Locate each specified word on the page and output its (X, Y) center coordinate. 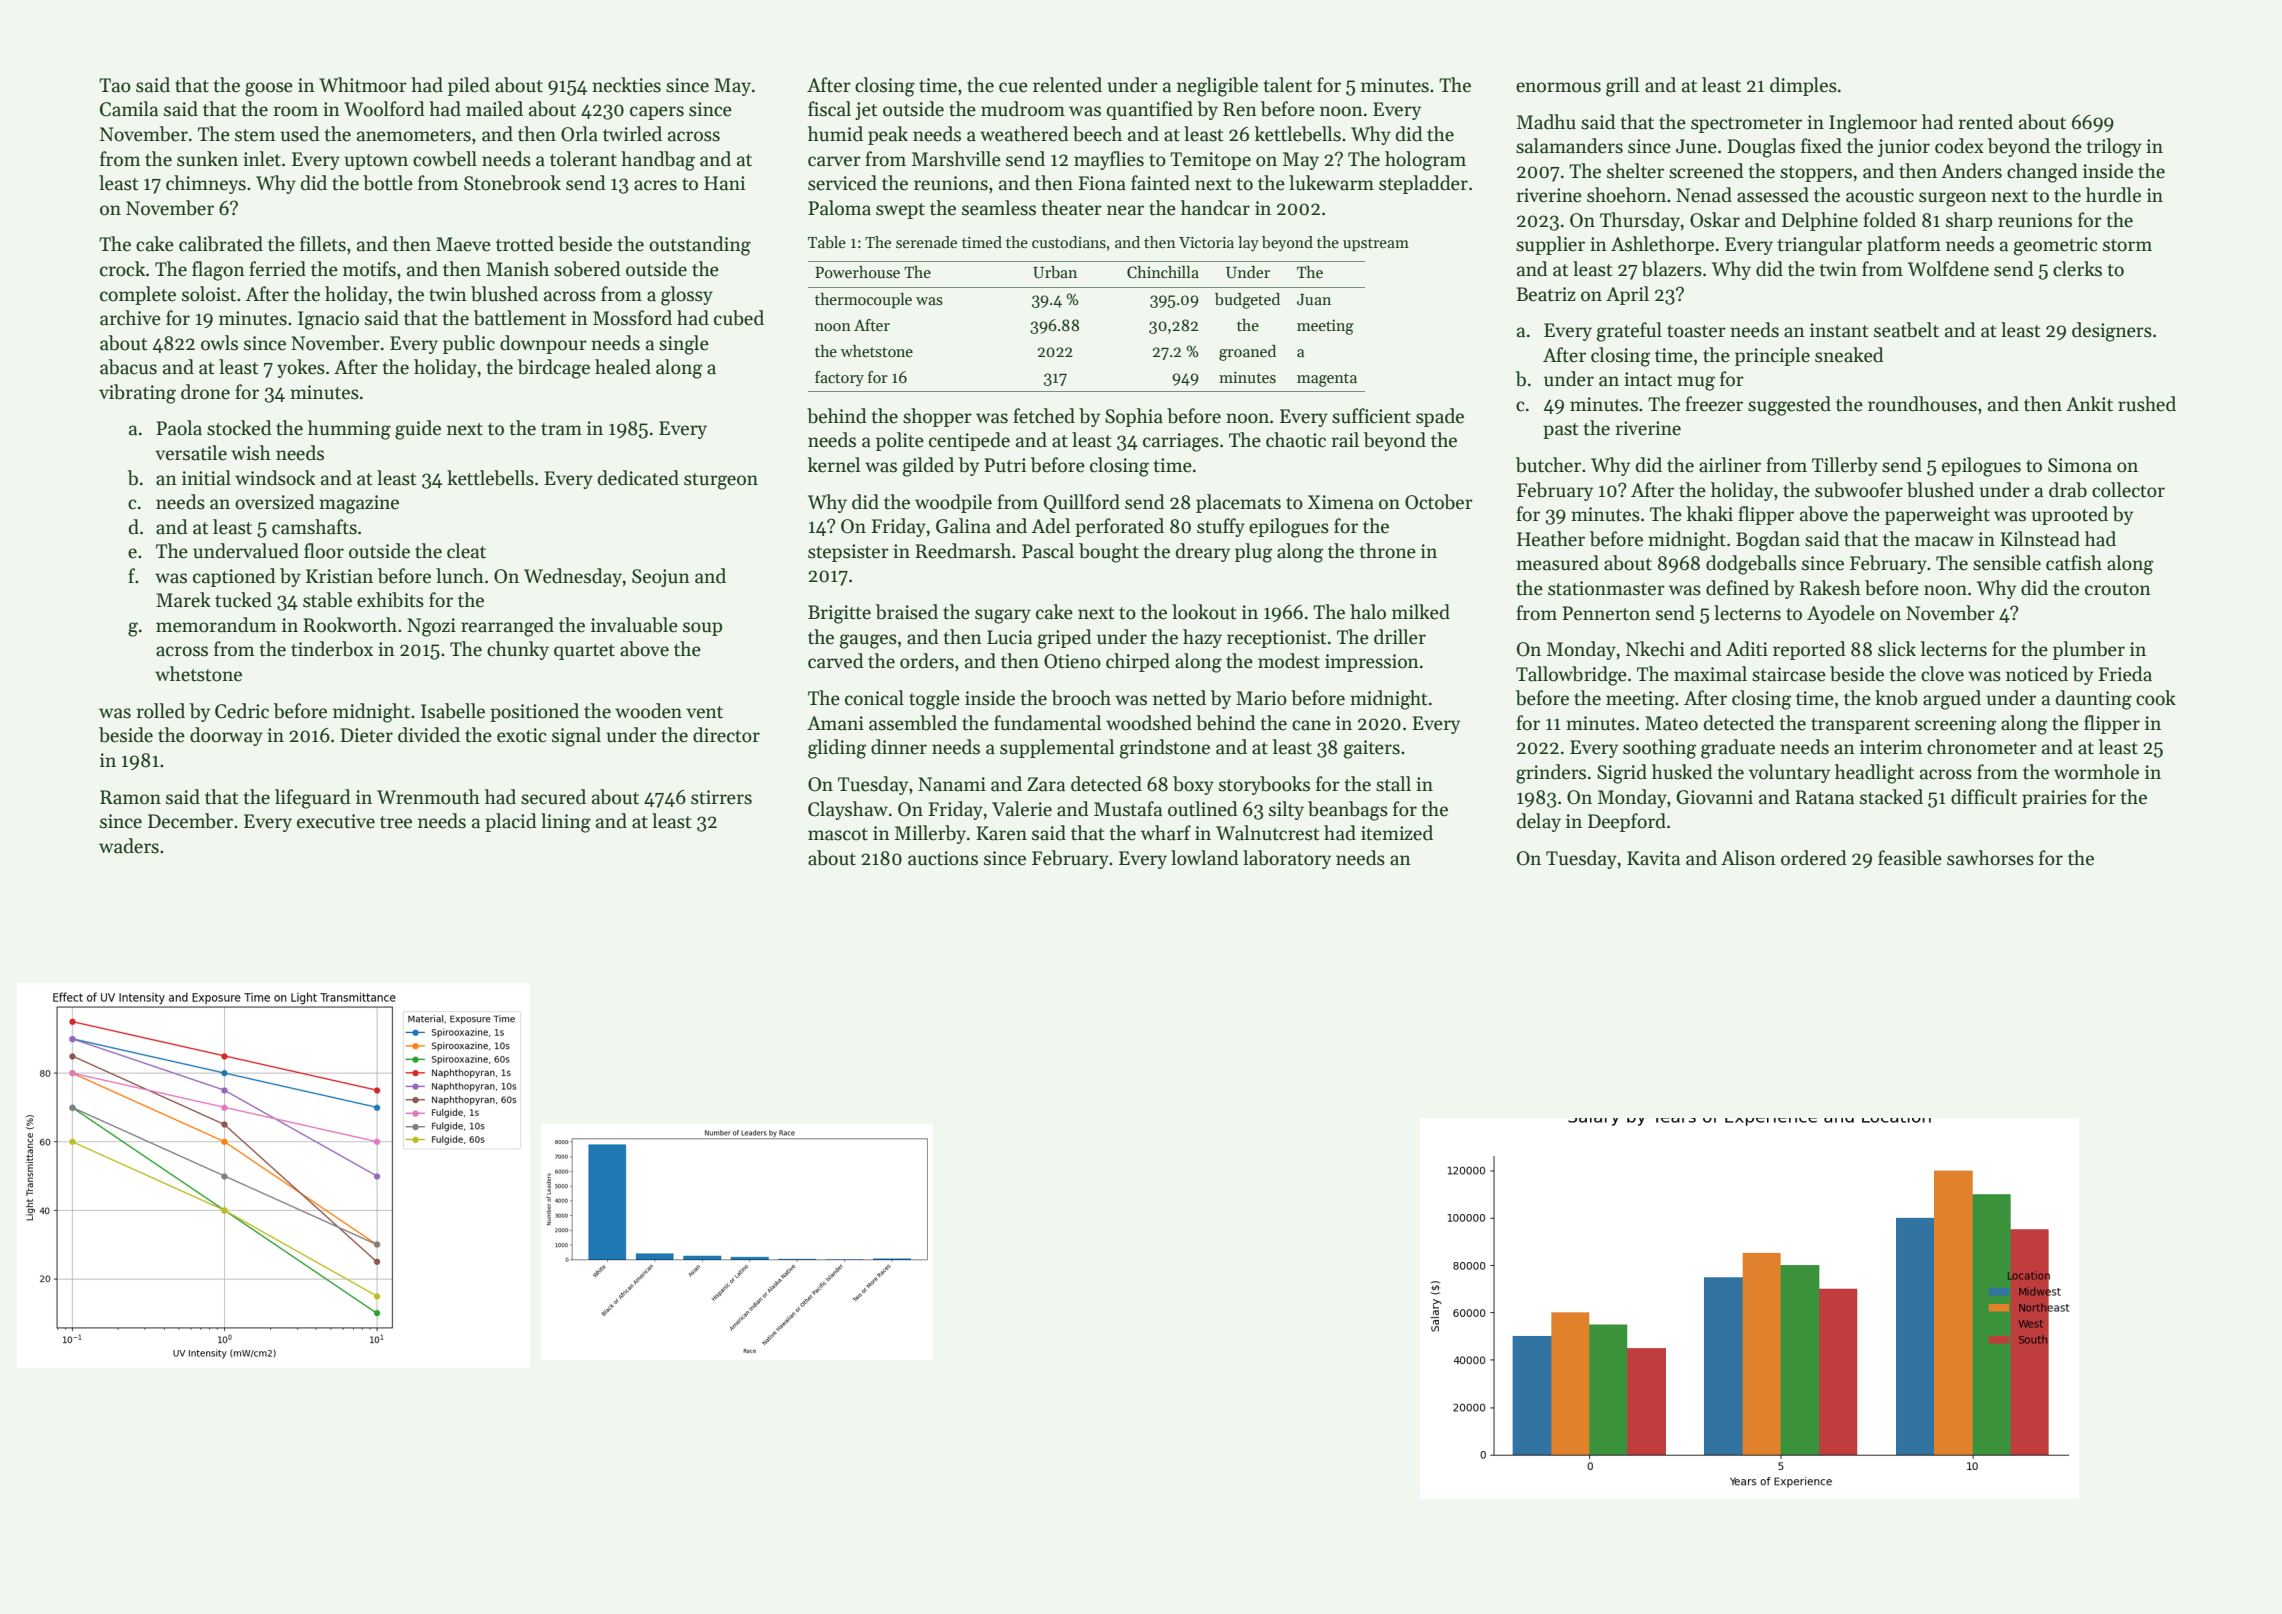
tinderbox (332, 649)
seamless (999, 208)
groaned (1247, 353)
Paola (179, 428)
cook (2156, 698)
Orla (579, 134)
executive (336, 821)
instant (1839, 330)
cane (1311, 725)
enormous (1558, 87)
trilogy (2114, 148)
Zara (1046, 784)
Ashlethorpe (1662, 245)
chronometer (1982, 747)
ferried (277, 269)
